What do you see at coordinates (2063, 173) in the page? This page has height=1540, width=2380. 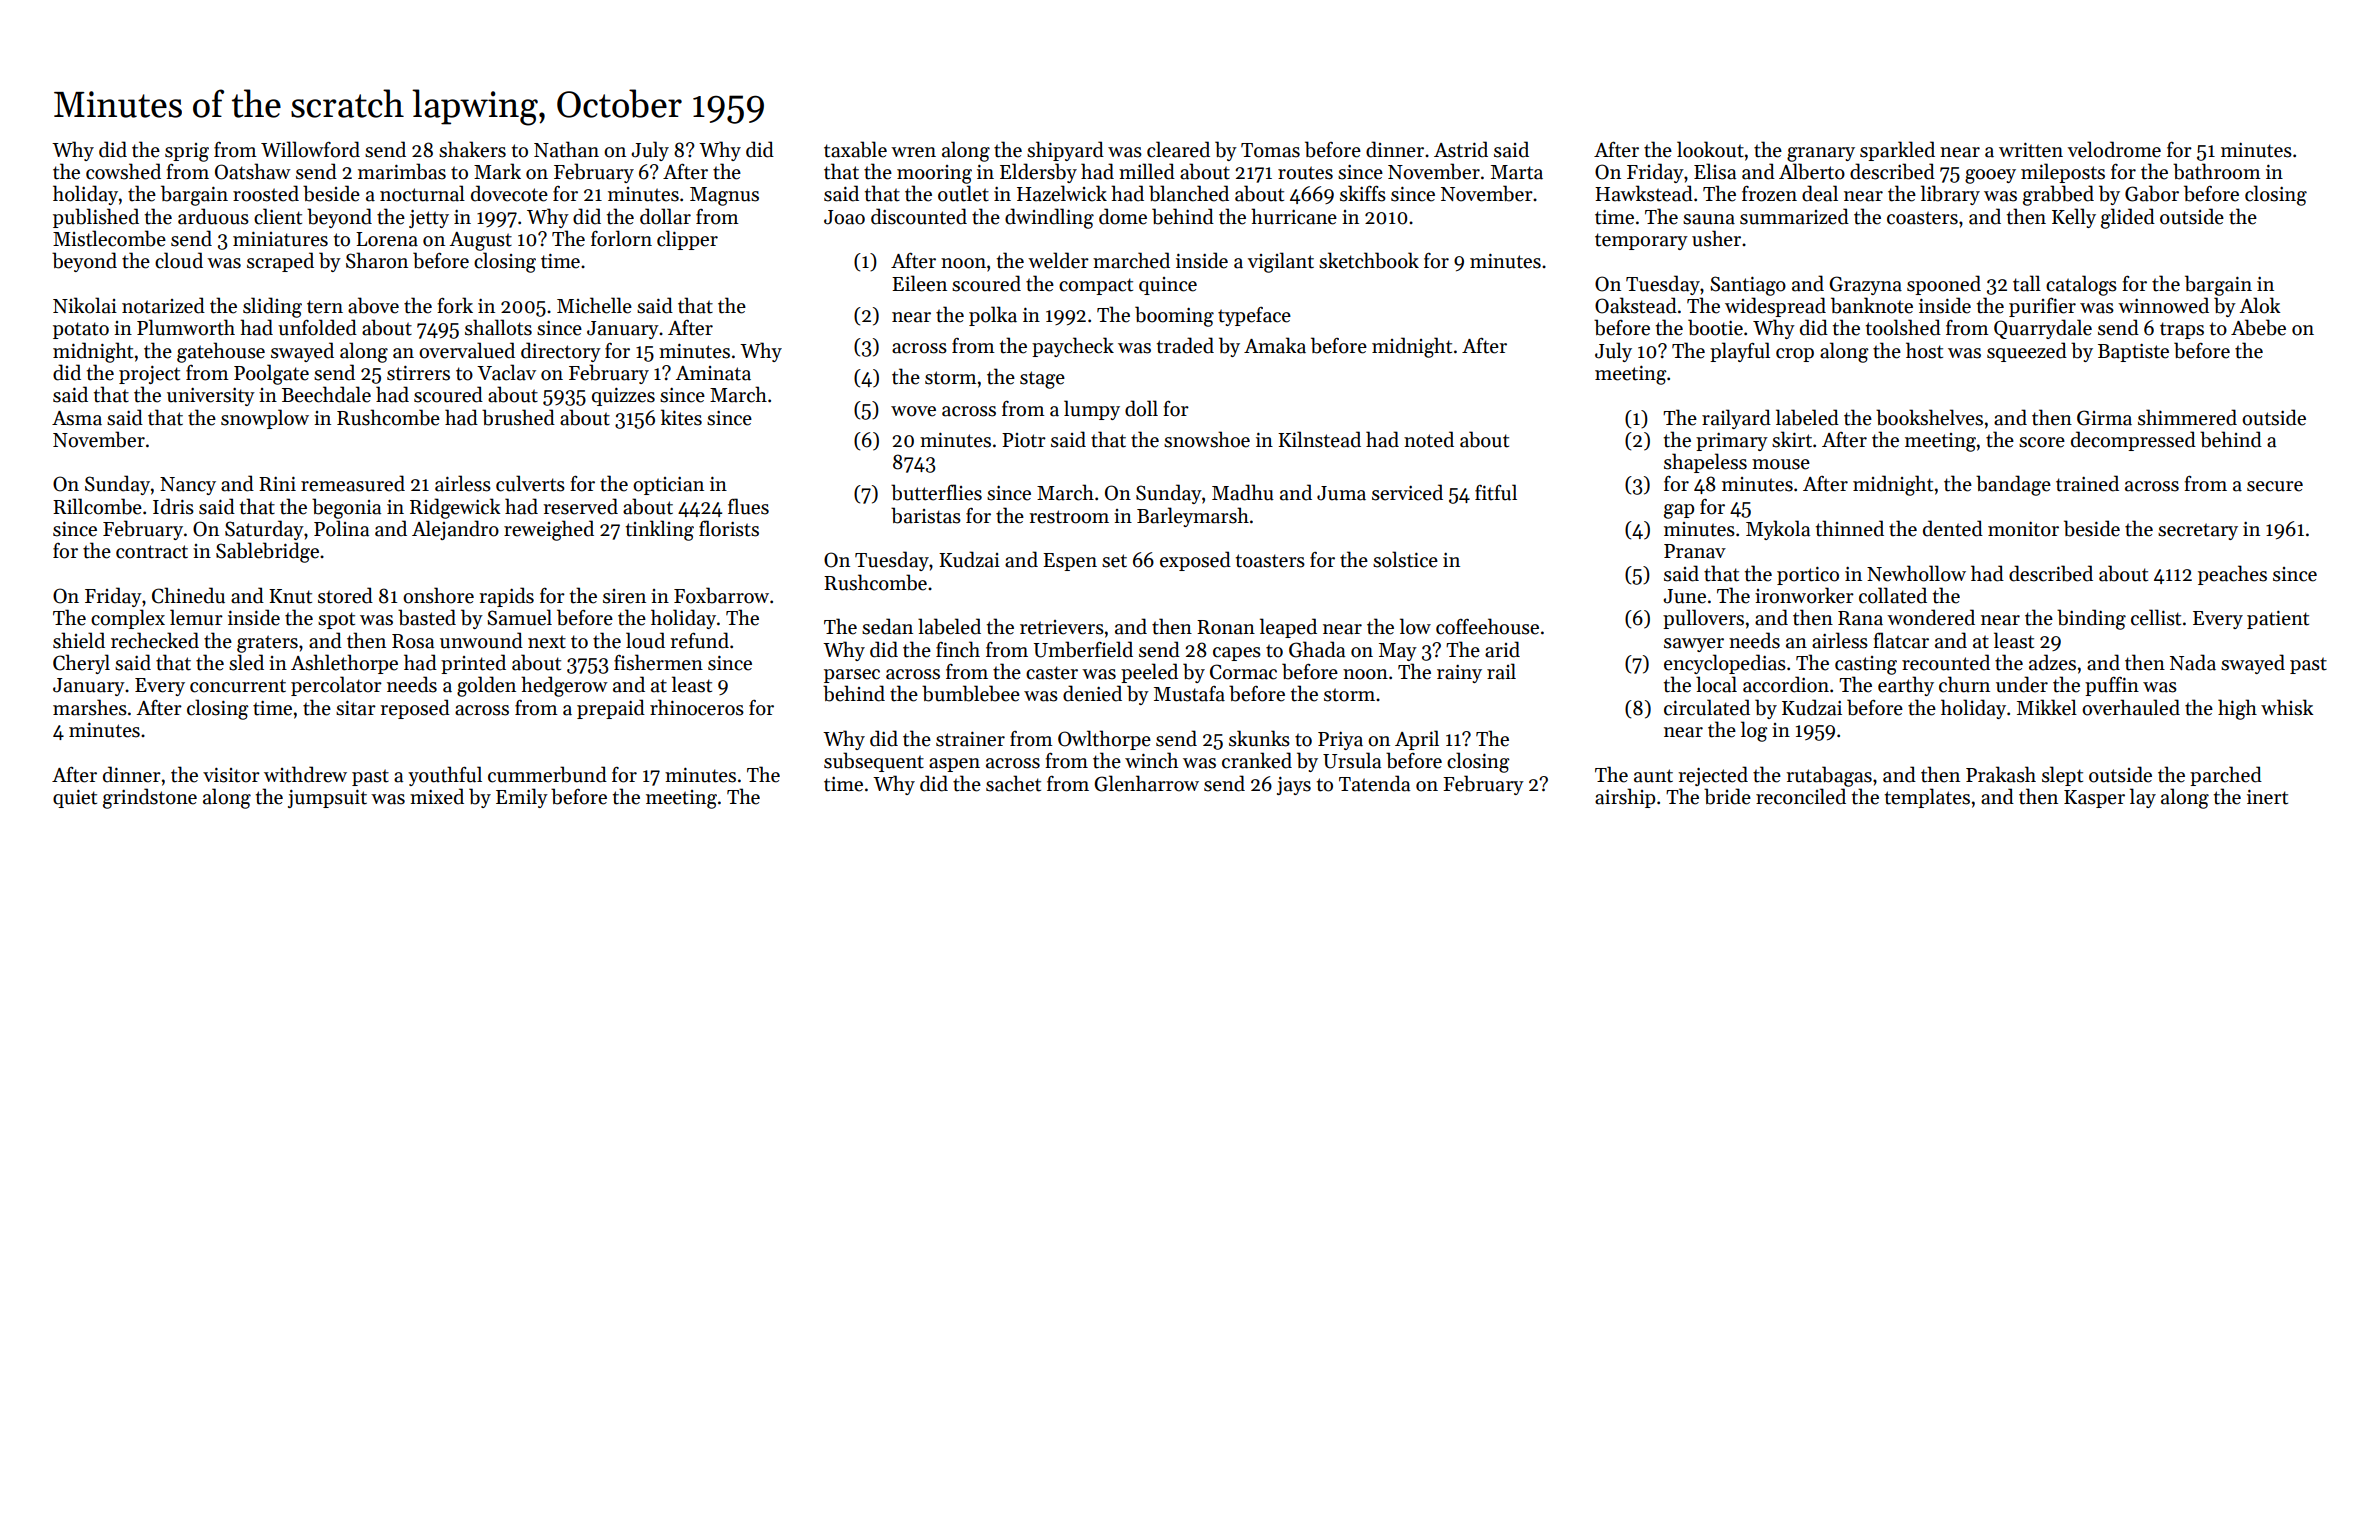 I see `mileposts` at bounding box center [2063, 173].
